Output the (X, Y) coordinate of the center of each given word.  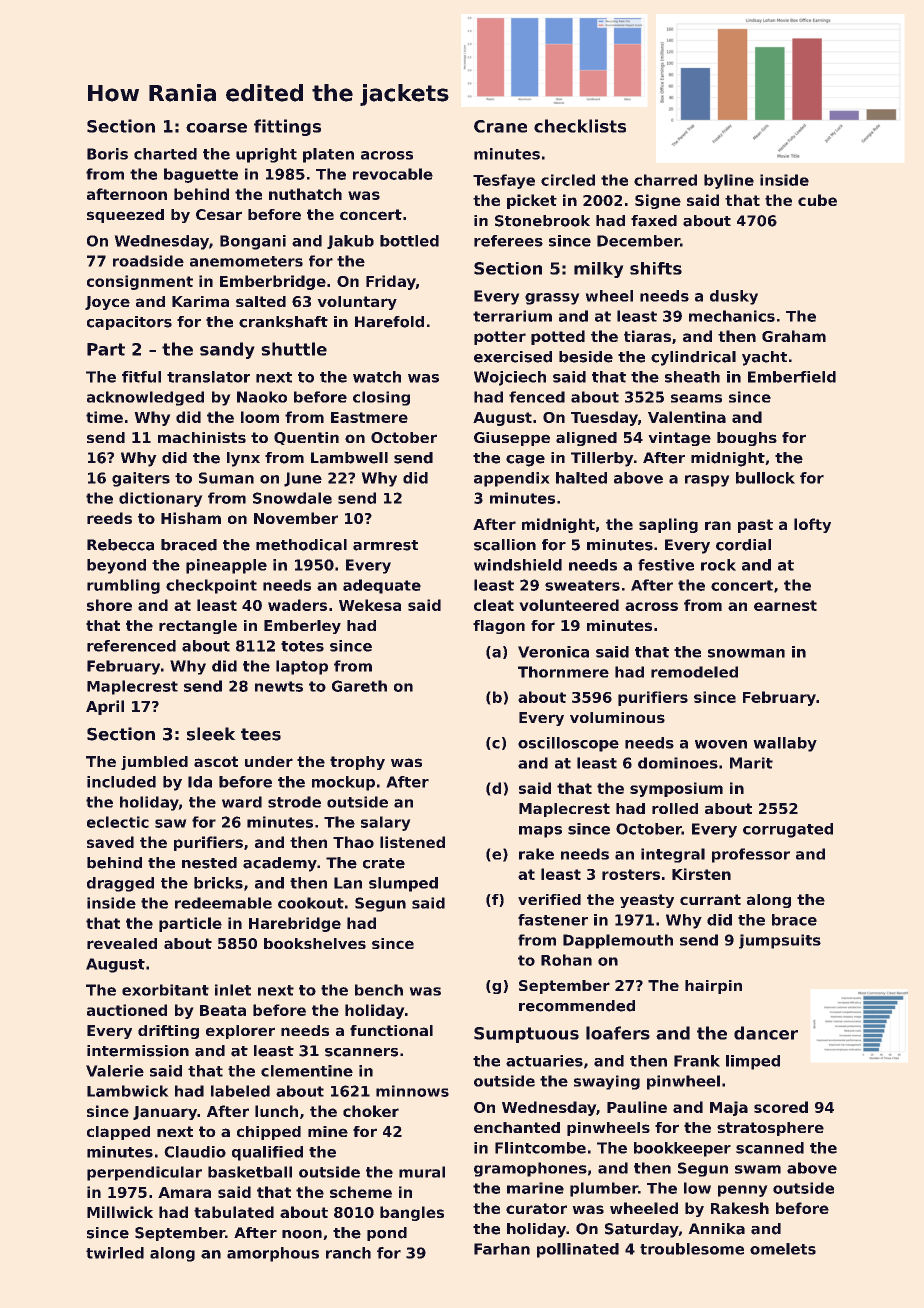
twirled (115, 1253)
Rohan (566, 960)
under (269, 761)
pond (387, 1234)
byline (729, 181)
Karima (200, 301)
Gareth (359, 686)
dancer (766, 1033)
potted (558, 337)
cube (817, 200)
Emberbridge (273, 282)
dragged (120, 884)
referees (508, 241)
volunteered (569, 605)
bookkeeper (682, 1149)
